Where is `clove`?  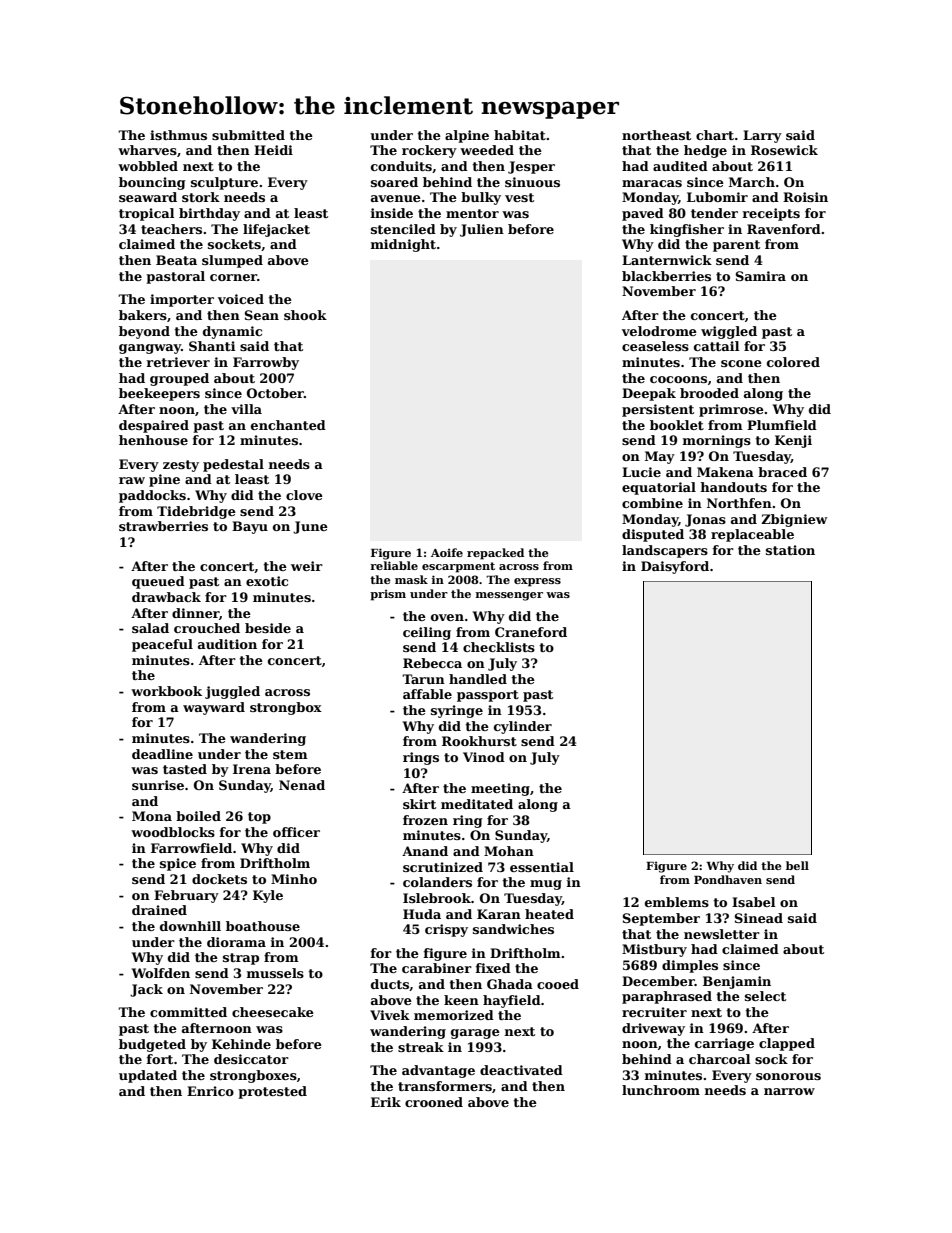 clove is located at coordinates (304, 495).
